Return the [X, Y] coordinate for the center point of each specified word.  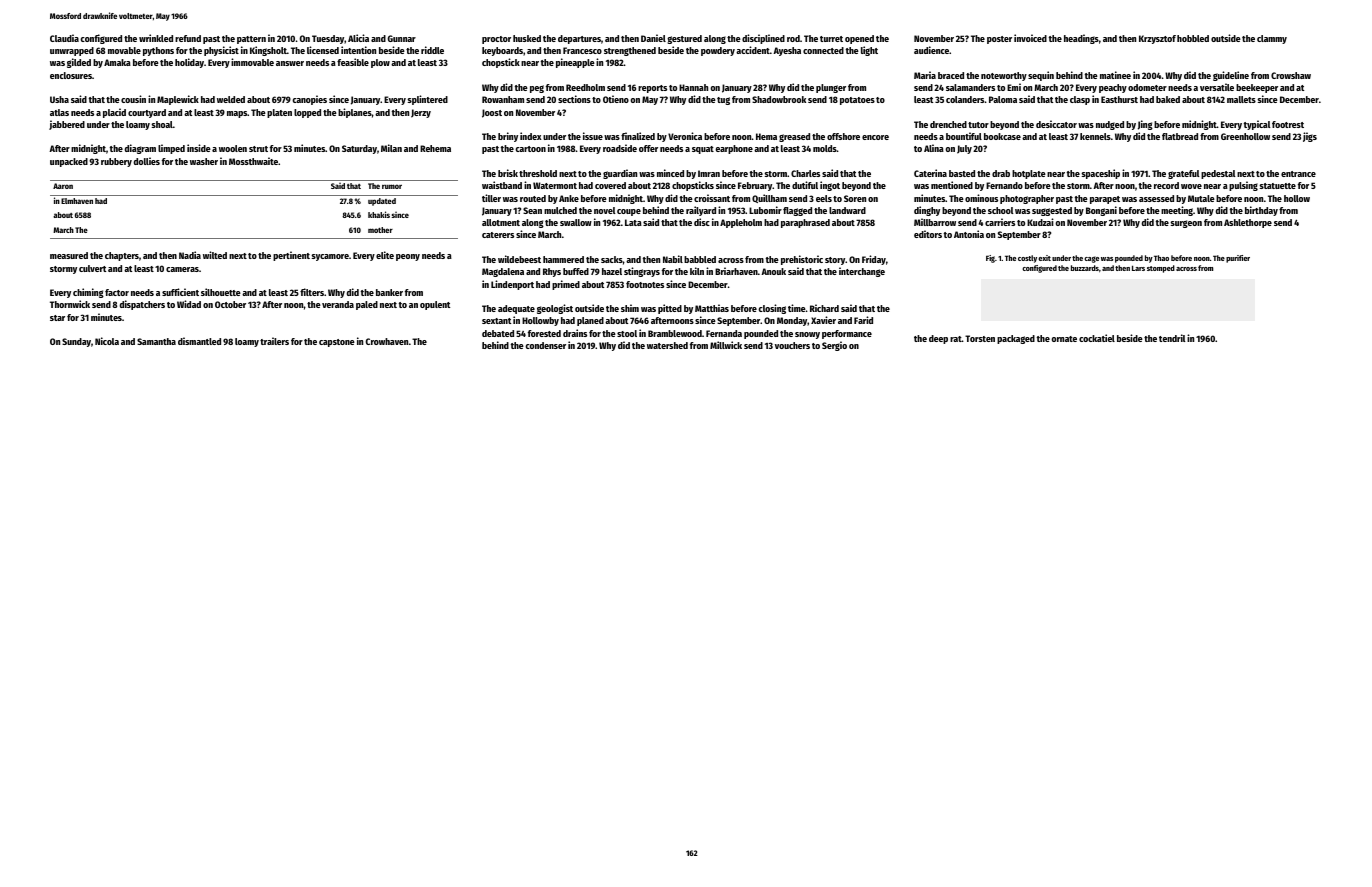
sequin [1041, 76]
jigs [1310, 137]
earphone [734, 149]
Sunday [76, 342]
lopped [307, 113]
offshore [843, 136]
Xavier [823, 320]
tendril [1172, 338]
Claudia [64, 38]
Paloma [1003, 99]
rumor [392, 186]
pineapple [575, 63]
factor [117, 292]
